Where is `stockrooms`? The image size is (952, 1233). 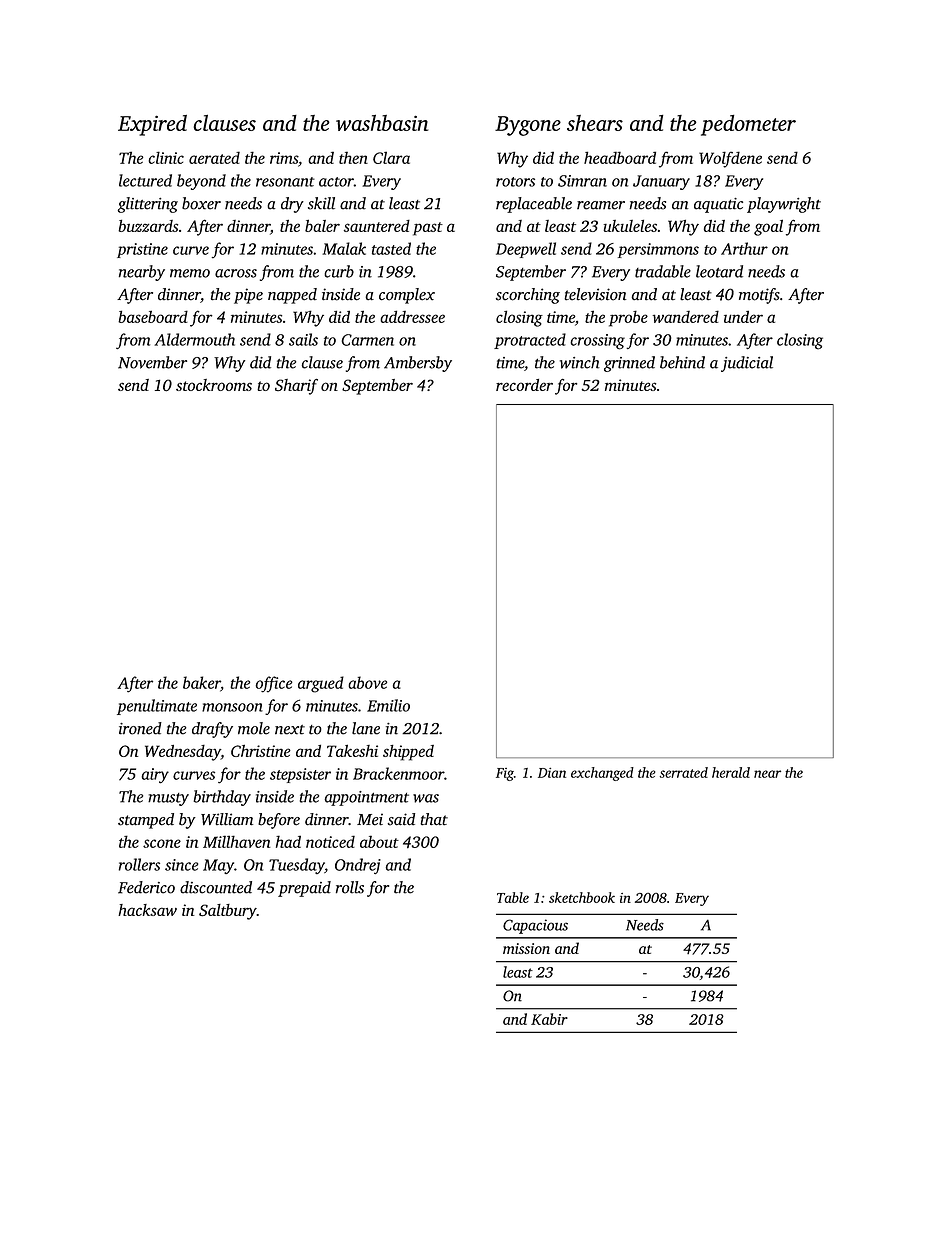 stockrooms is located at coordinates (214, 385).
